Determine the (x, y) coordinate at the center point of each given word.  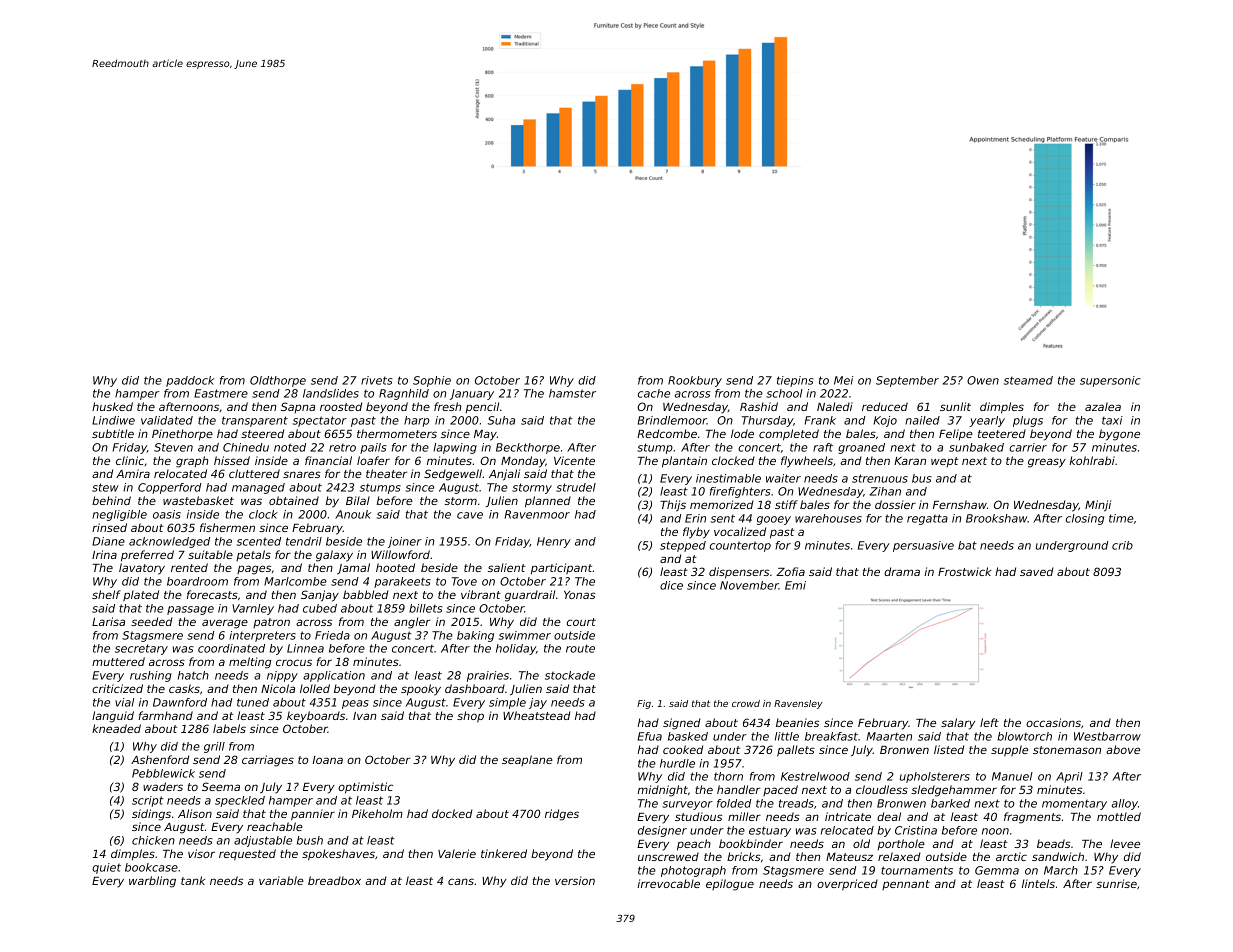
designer (662, 831)
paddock (190, 381)
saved (1037, 571)
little (787, 736)
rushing (151, 676)
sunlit (955, 406)
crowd (746, 703)
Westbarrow (1107, 736)
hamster (572, 393)
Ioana (328, 760)
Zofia (790, 571)
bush (310, 840)
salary (958, 724)
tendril (304, 541)
